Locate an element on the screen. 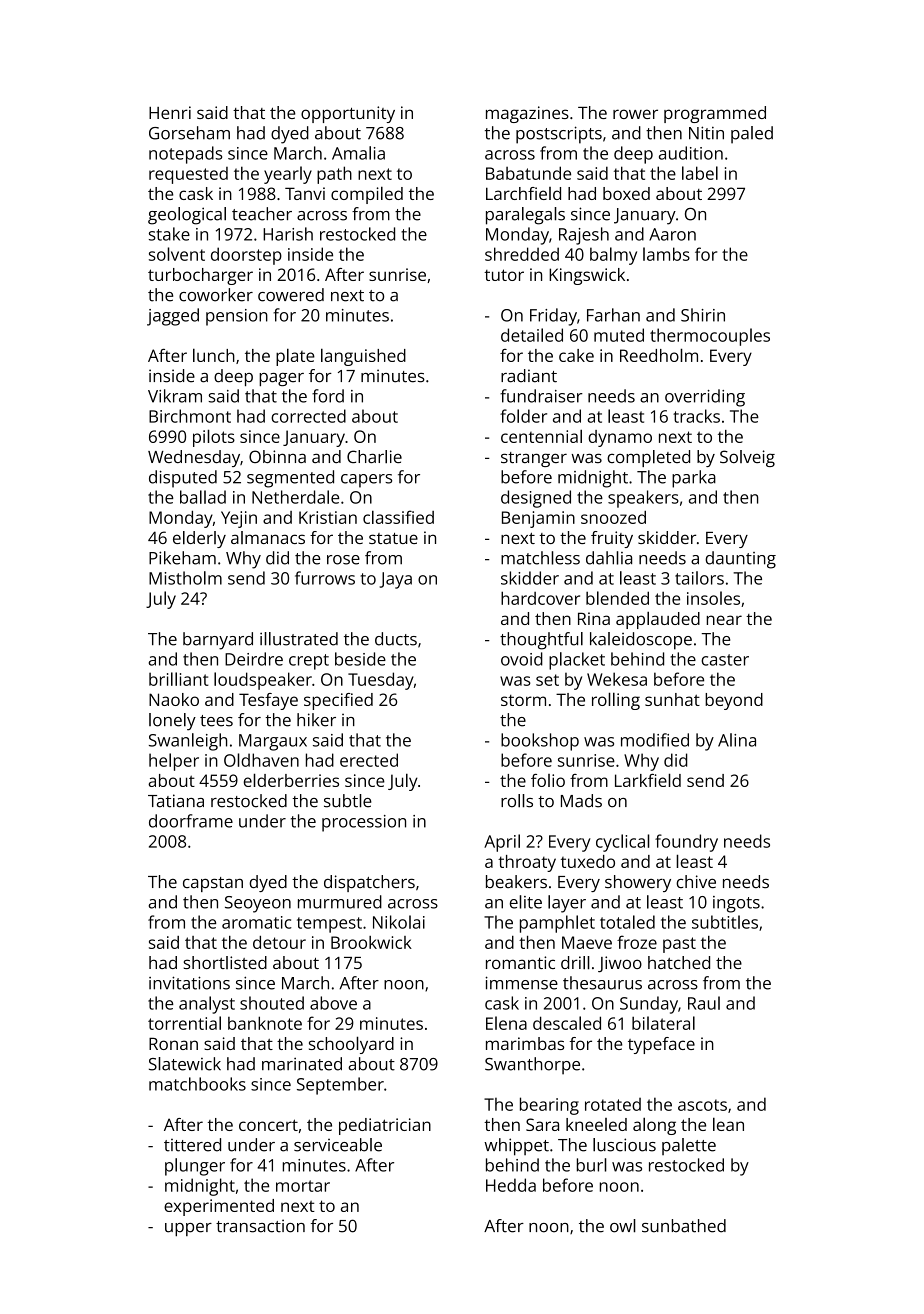  palette is located at coordinates (689, 1146).
